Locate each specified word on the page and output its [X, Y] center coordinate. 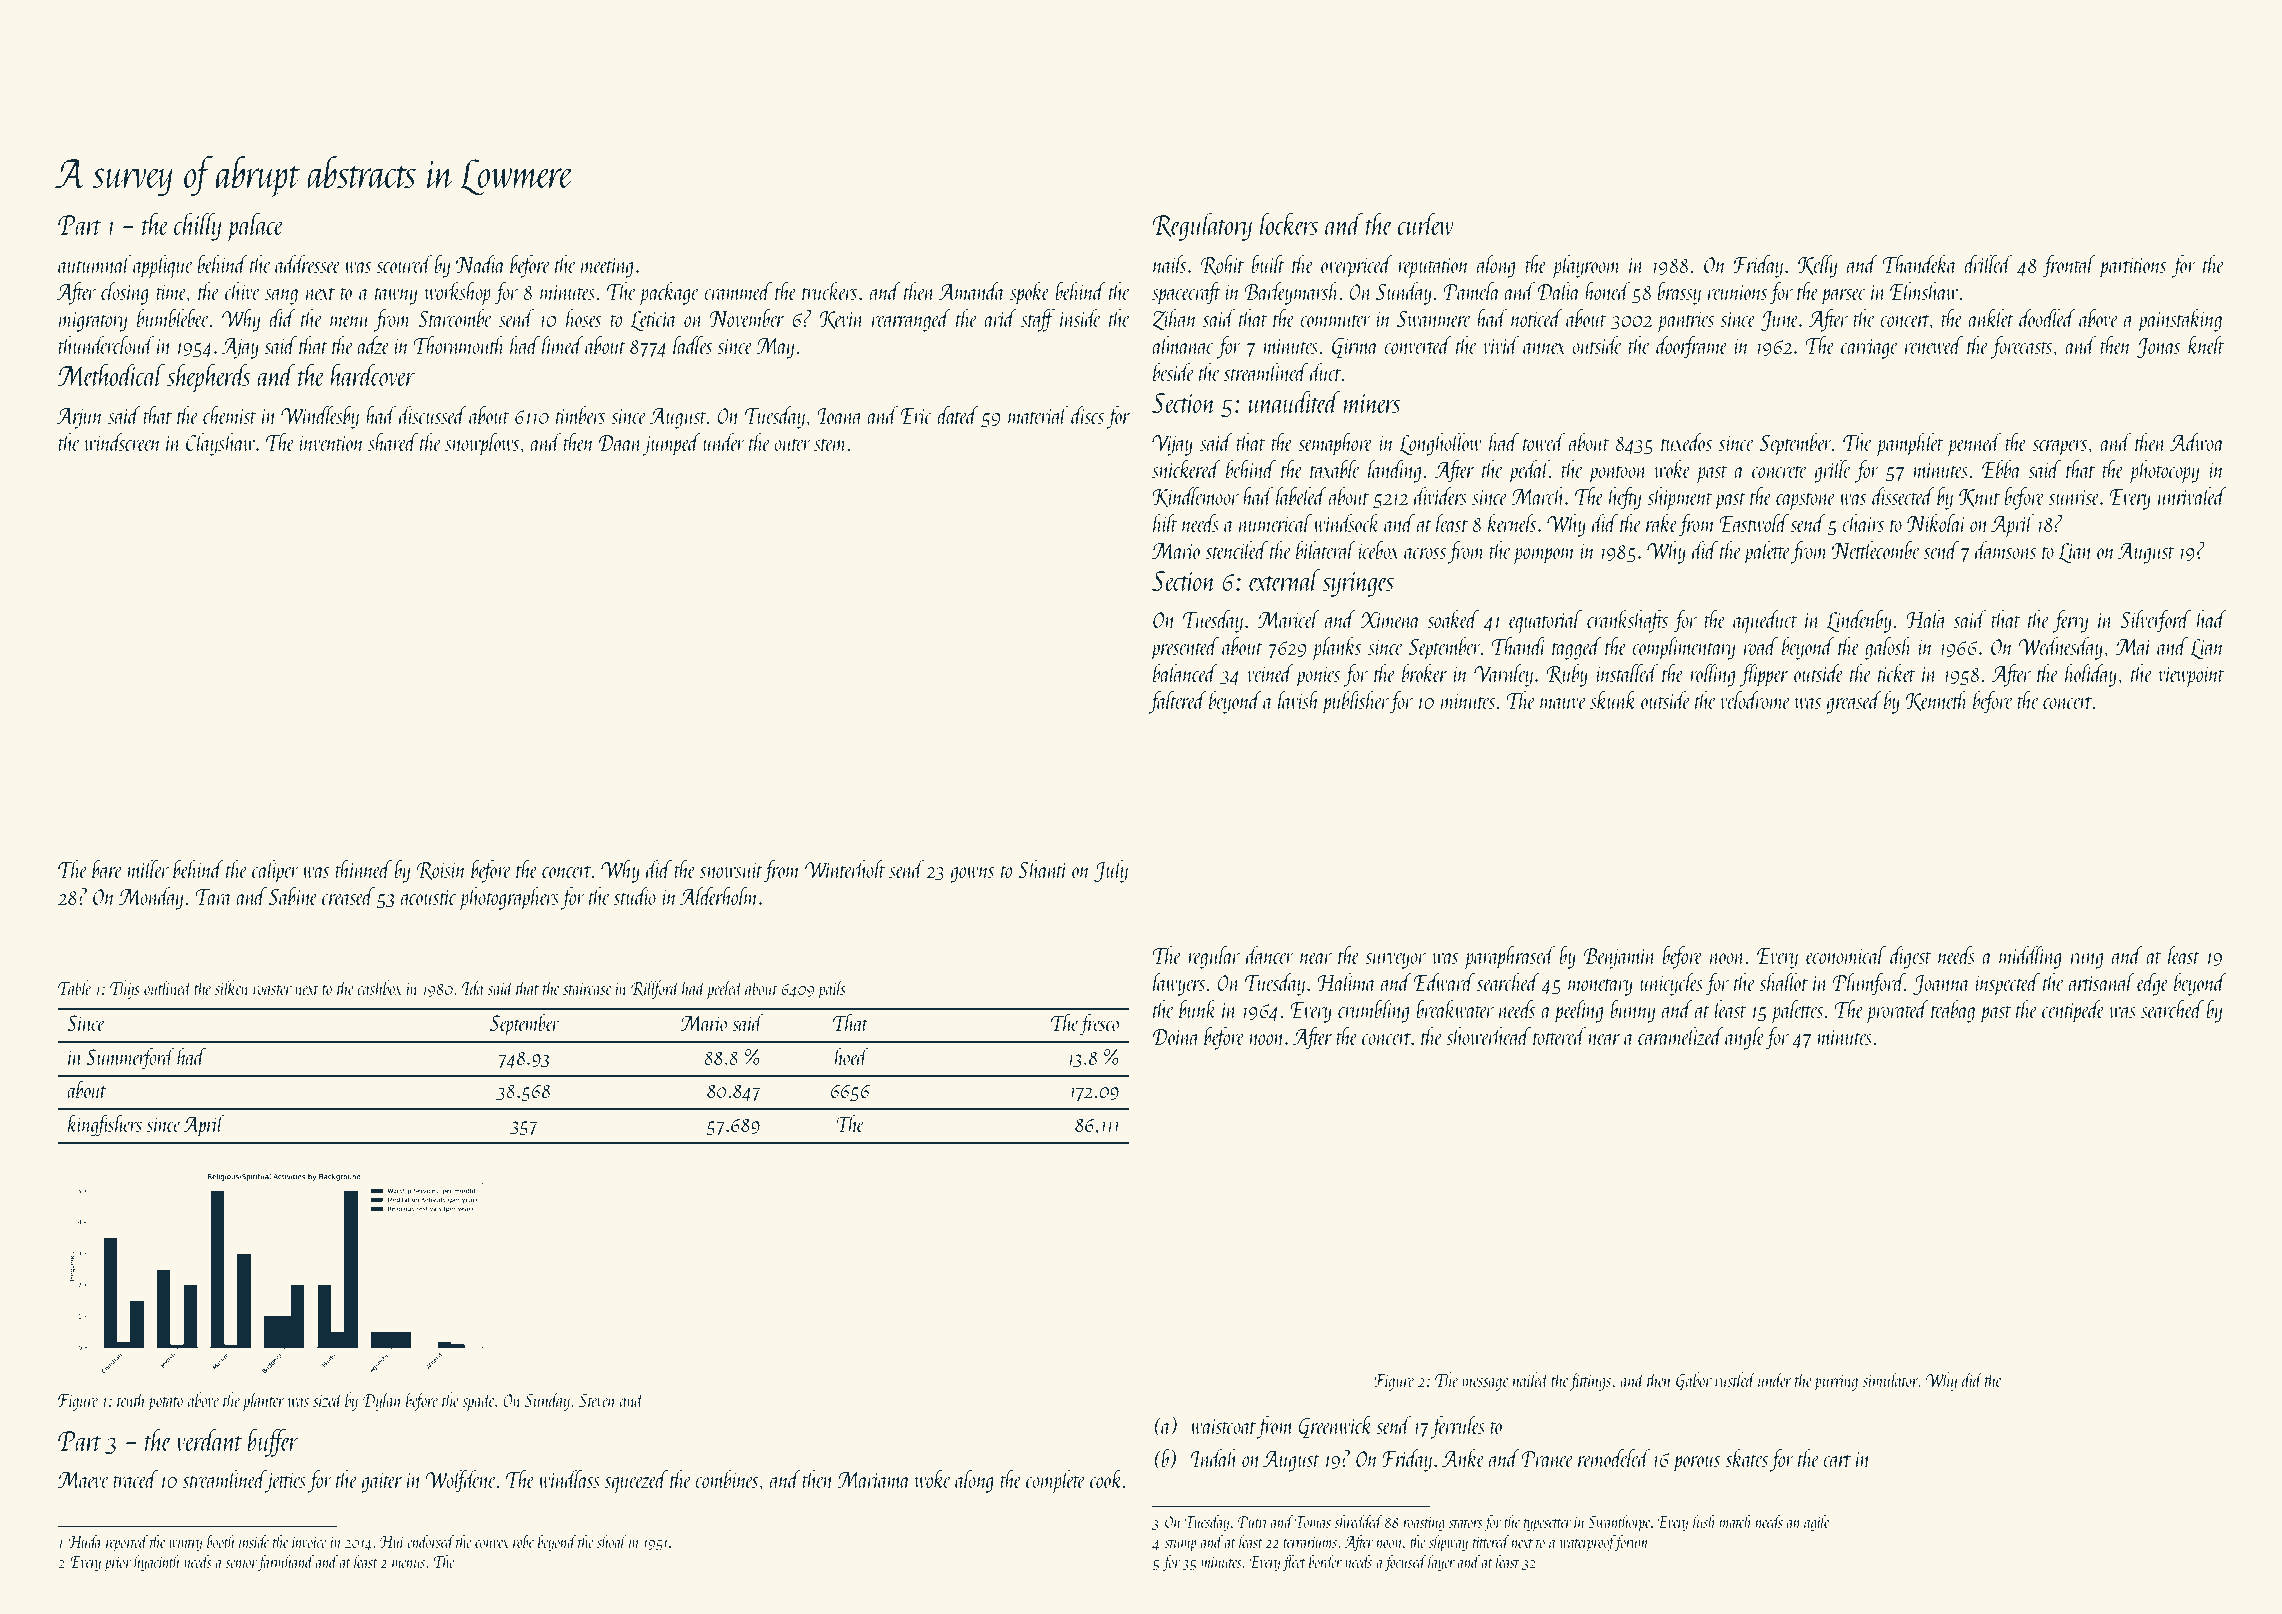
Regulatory [1202, 227]
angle [1745, 1038]
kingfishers [105, 1125]
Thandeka [1919, 264]
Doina [1176, 1037]
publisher [1355, 702]
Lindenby [1859, 621]
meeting [607, 268]
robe [523, 1541]
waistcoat [1223, 1426]
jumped [672, 444]
